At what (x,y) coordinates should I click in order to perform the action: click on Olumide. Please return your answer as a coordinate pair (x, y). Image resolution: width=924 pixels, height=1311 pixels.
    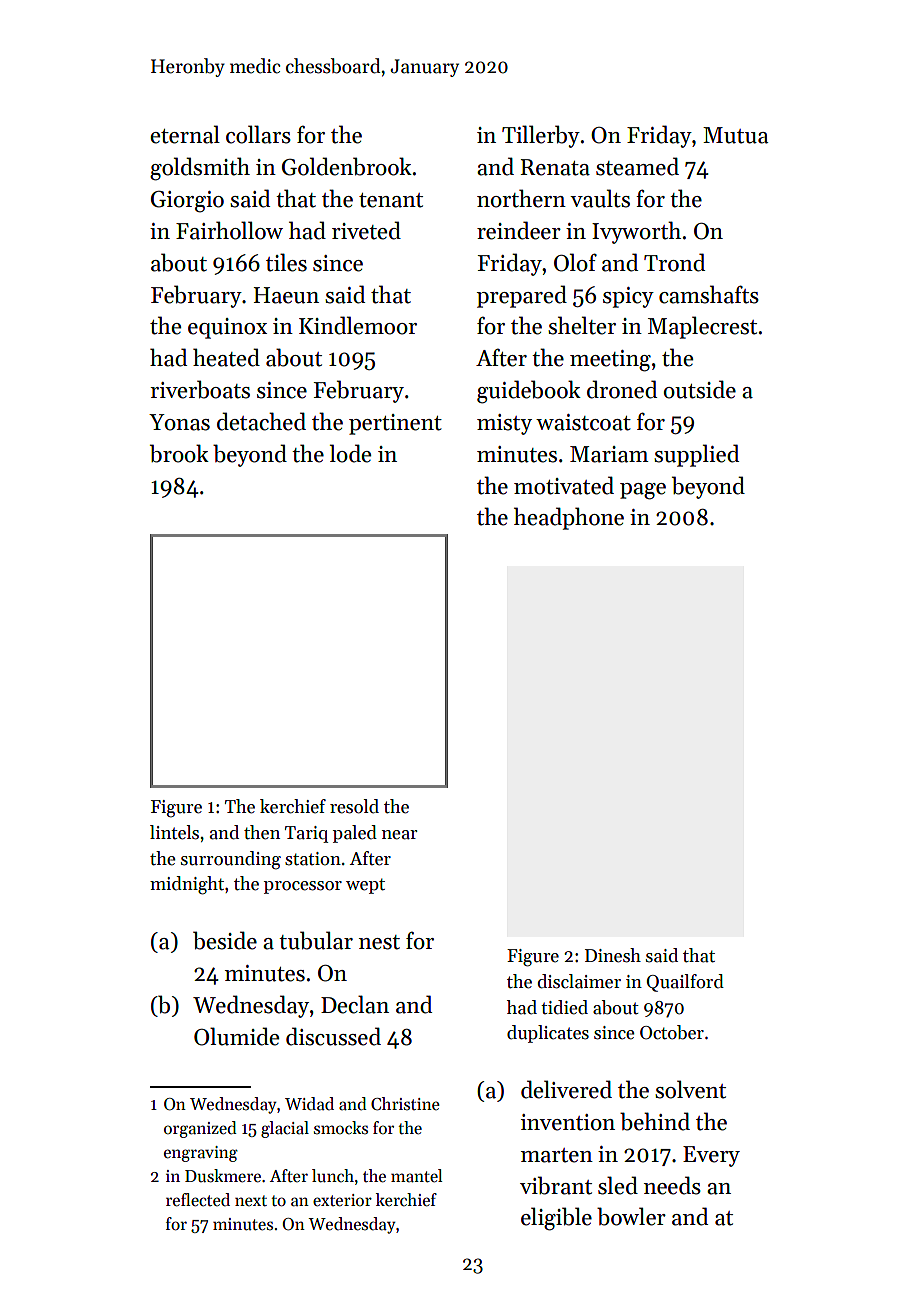
    Looking at the image, I should click on (236, 1036).
